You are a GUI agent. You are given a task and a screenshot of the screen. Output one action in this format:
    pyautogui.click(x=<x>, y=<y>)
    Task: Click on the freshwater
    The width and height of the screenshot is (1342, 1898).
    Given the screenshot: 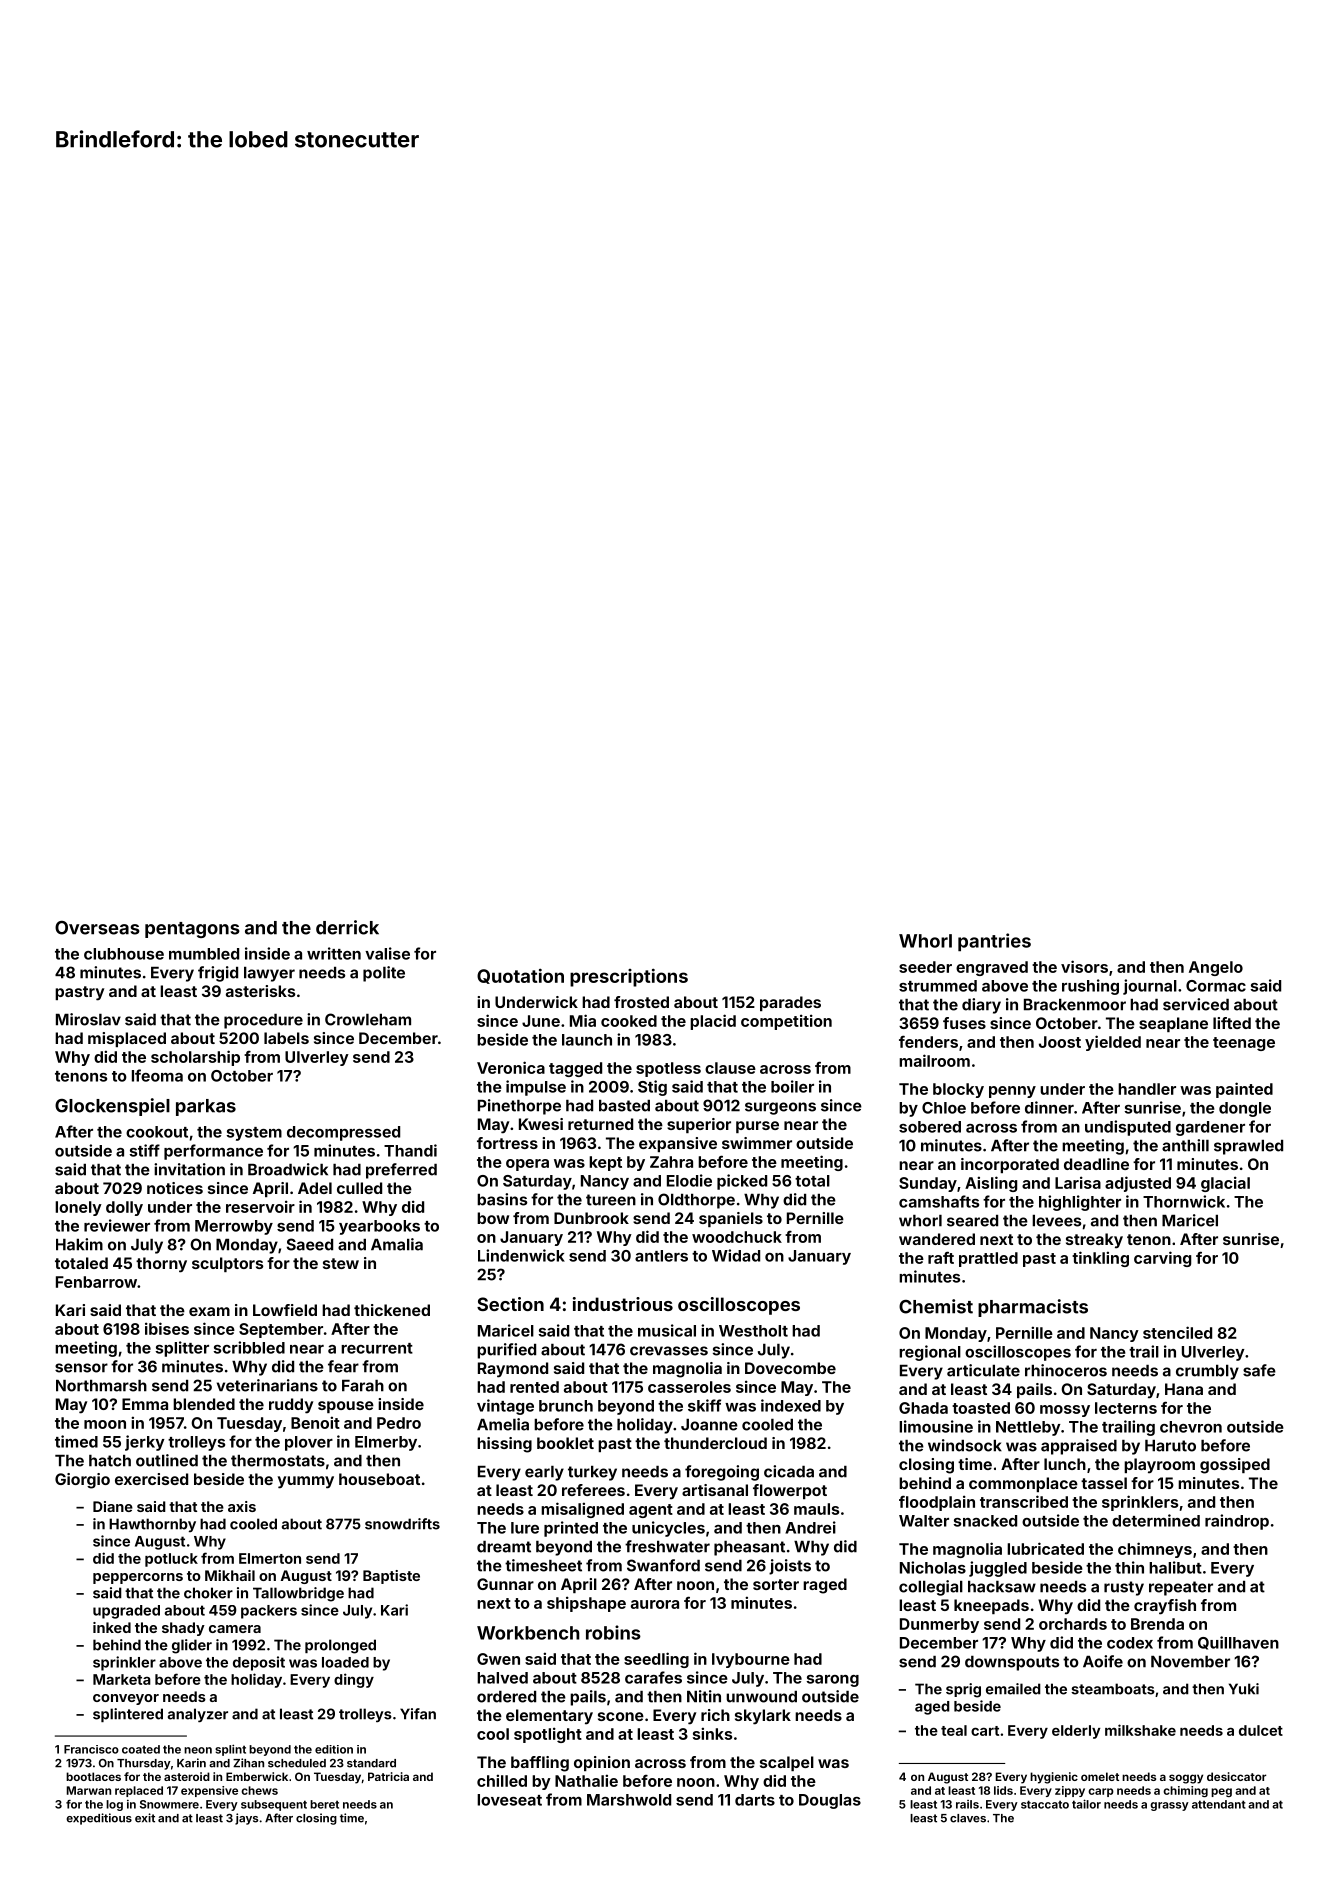 What is the action you would take?
    pyautogui.click(x=667, y=1546)
